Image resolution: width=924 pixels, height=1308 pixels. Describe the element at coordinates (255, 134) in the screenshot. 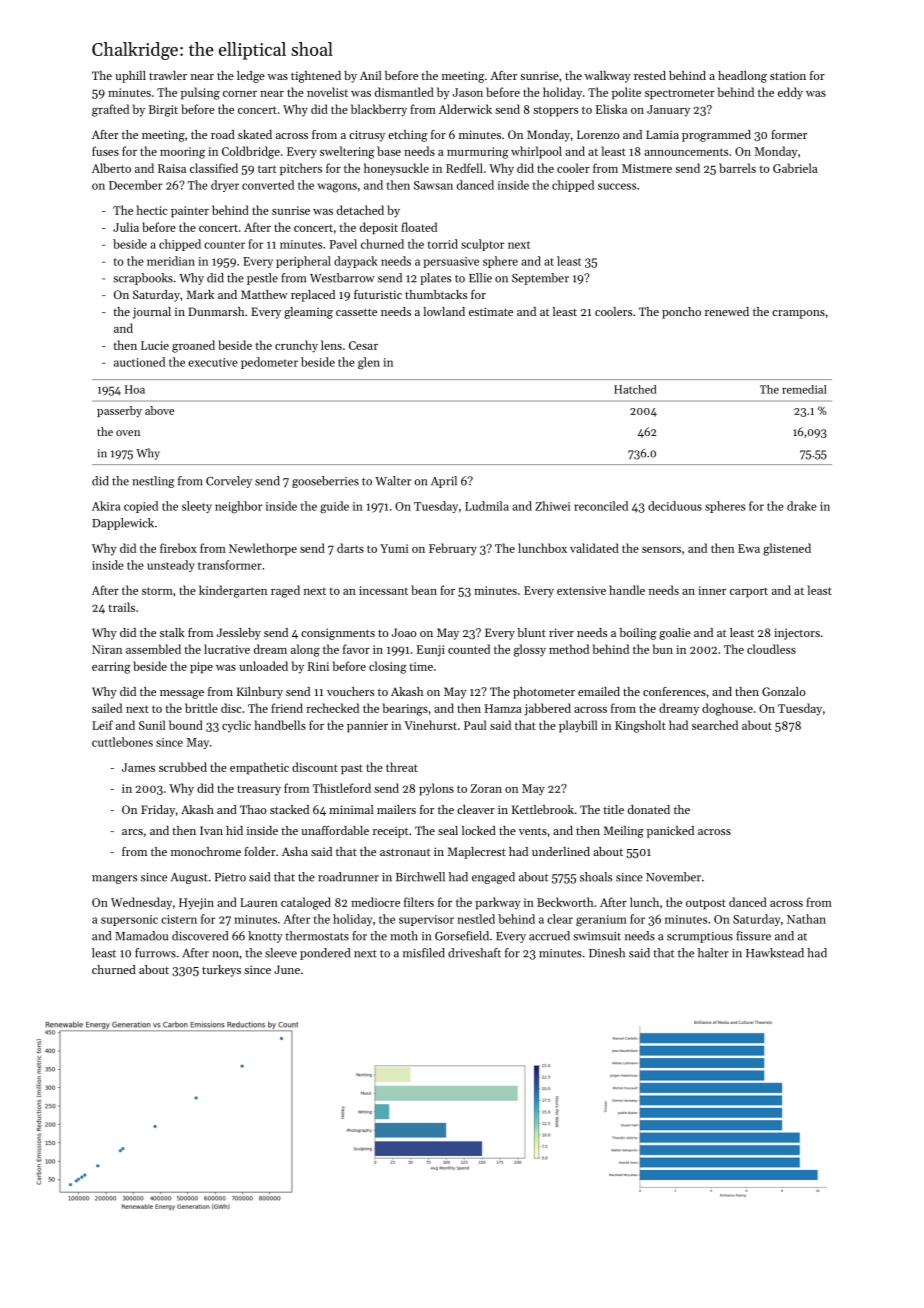

I see `skated` at that location.
